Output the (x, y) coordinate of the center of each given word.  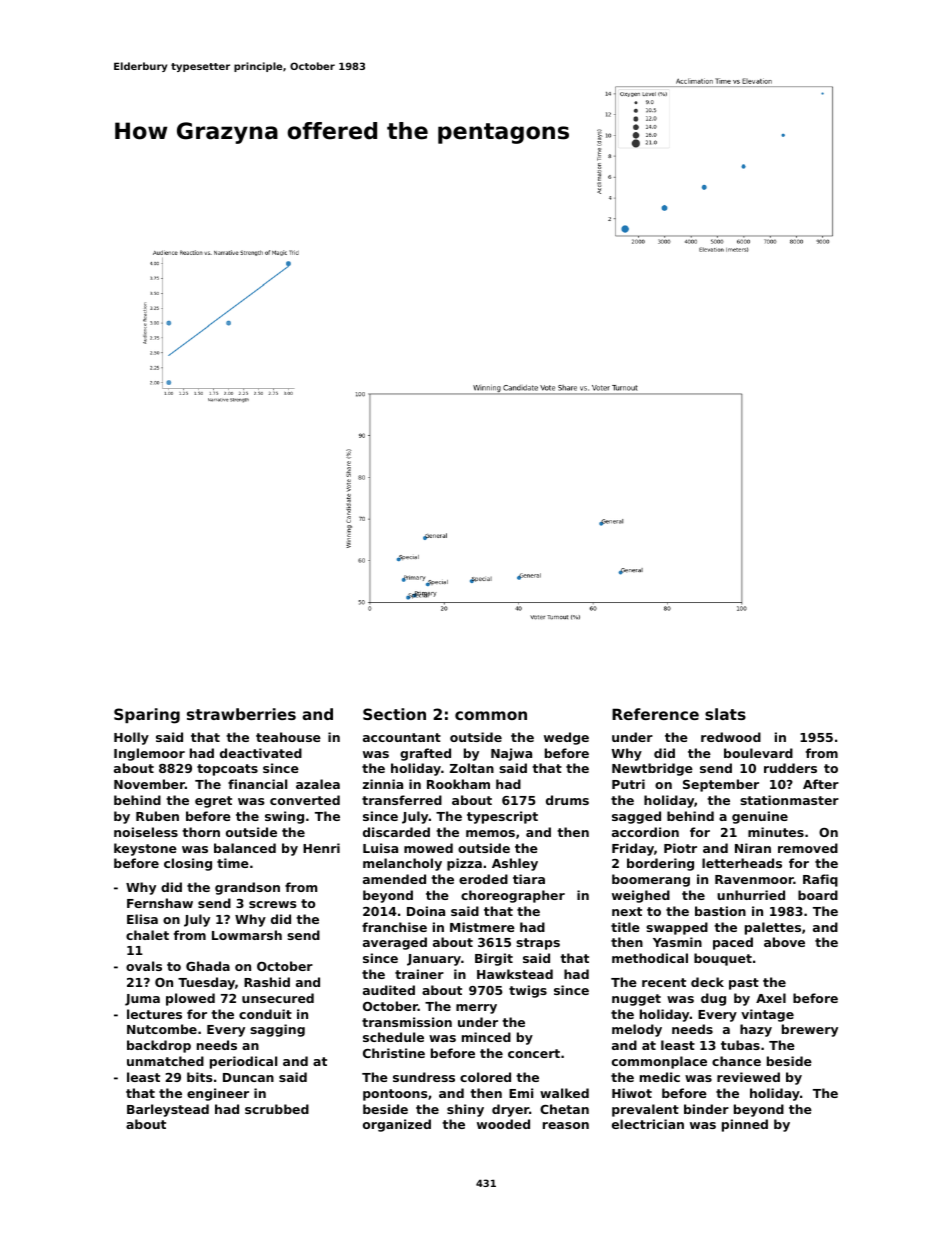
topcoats (227, 770)
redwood (731, 737)
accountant (402, 737)
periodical (243, 1062)
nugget (636, 1000)
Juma (142, 1000)
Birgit (494, 959)
